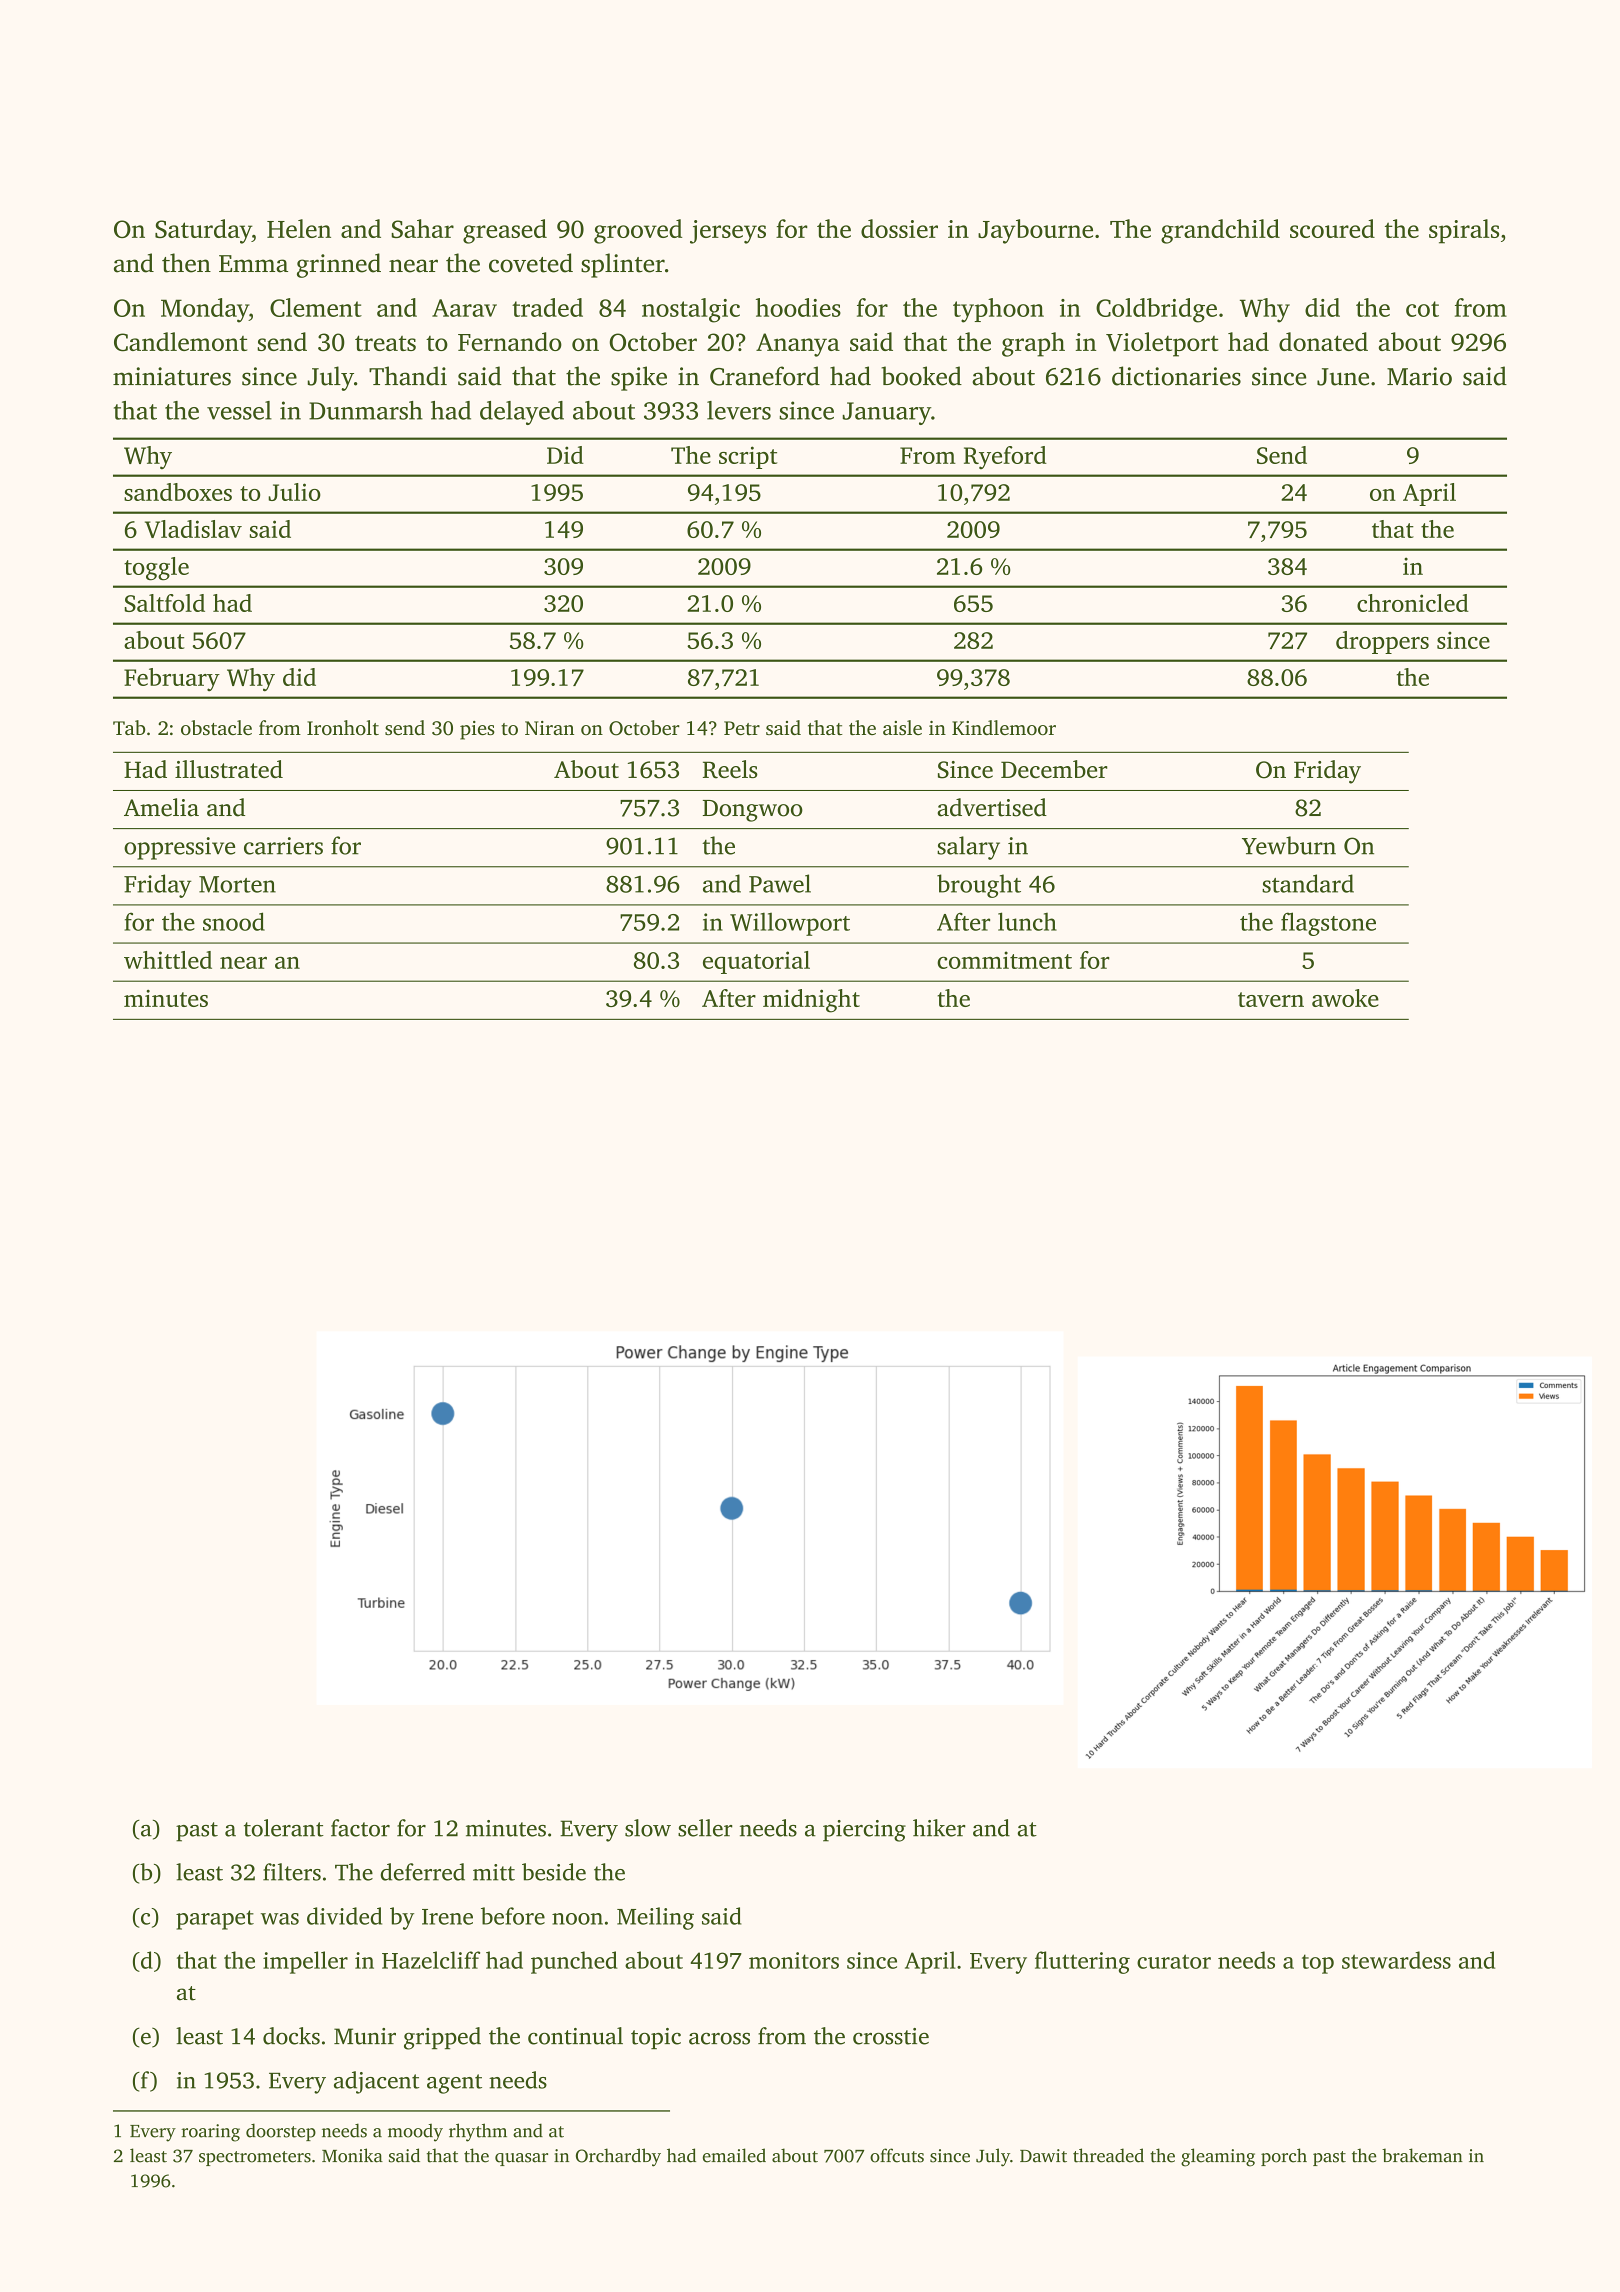  Describe the element at coordinates (360, 1828) in the page. I see `factor` at that location.
